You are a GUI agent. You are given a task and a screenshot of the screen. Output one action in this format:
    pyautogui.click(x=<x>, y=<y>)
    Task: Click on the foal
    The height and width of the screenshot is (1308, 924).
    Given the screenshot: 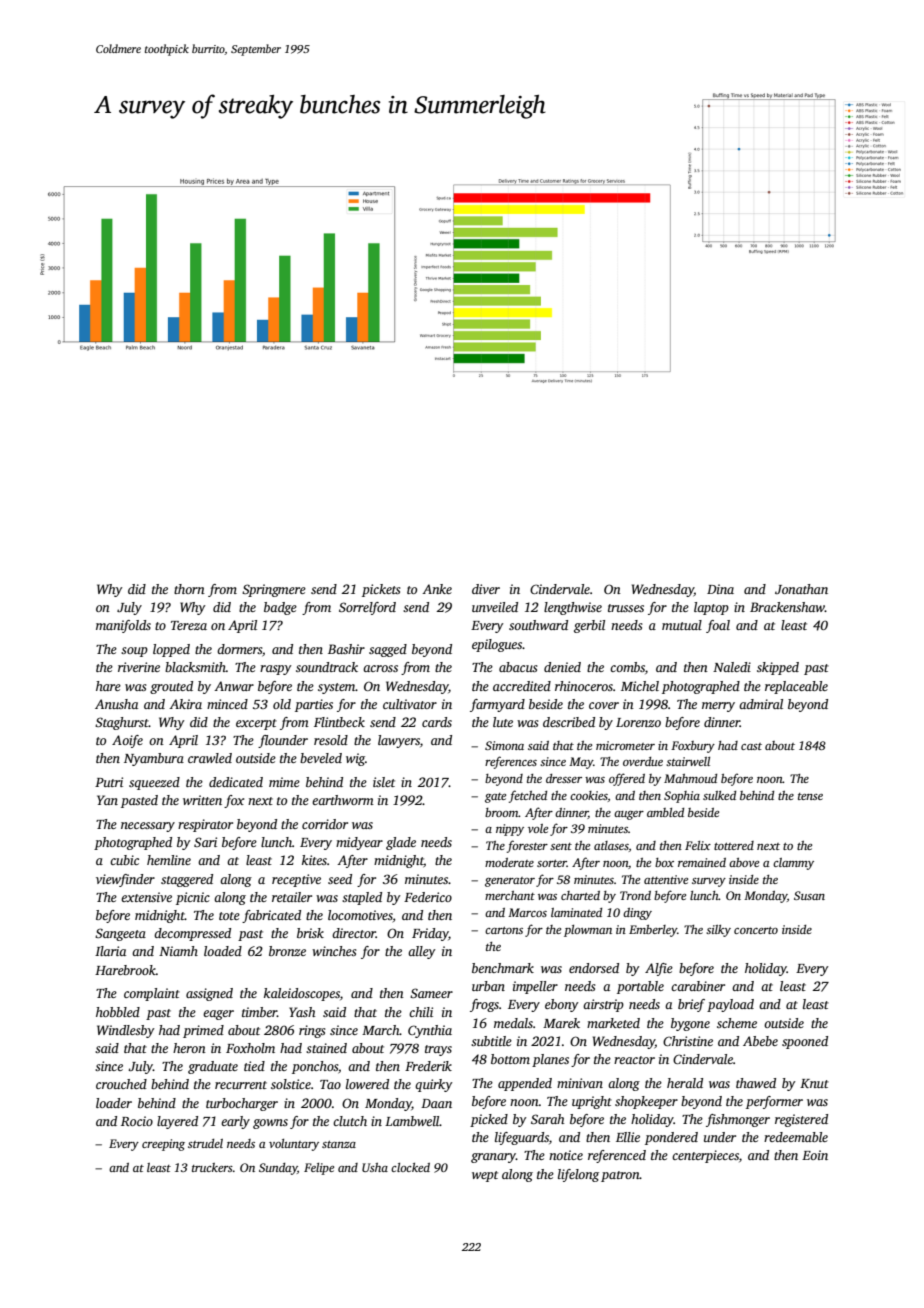 What is the action you would take?
    pyautogui.click(x=718, y=626)
